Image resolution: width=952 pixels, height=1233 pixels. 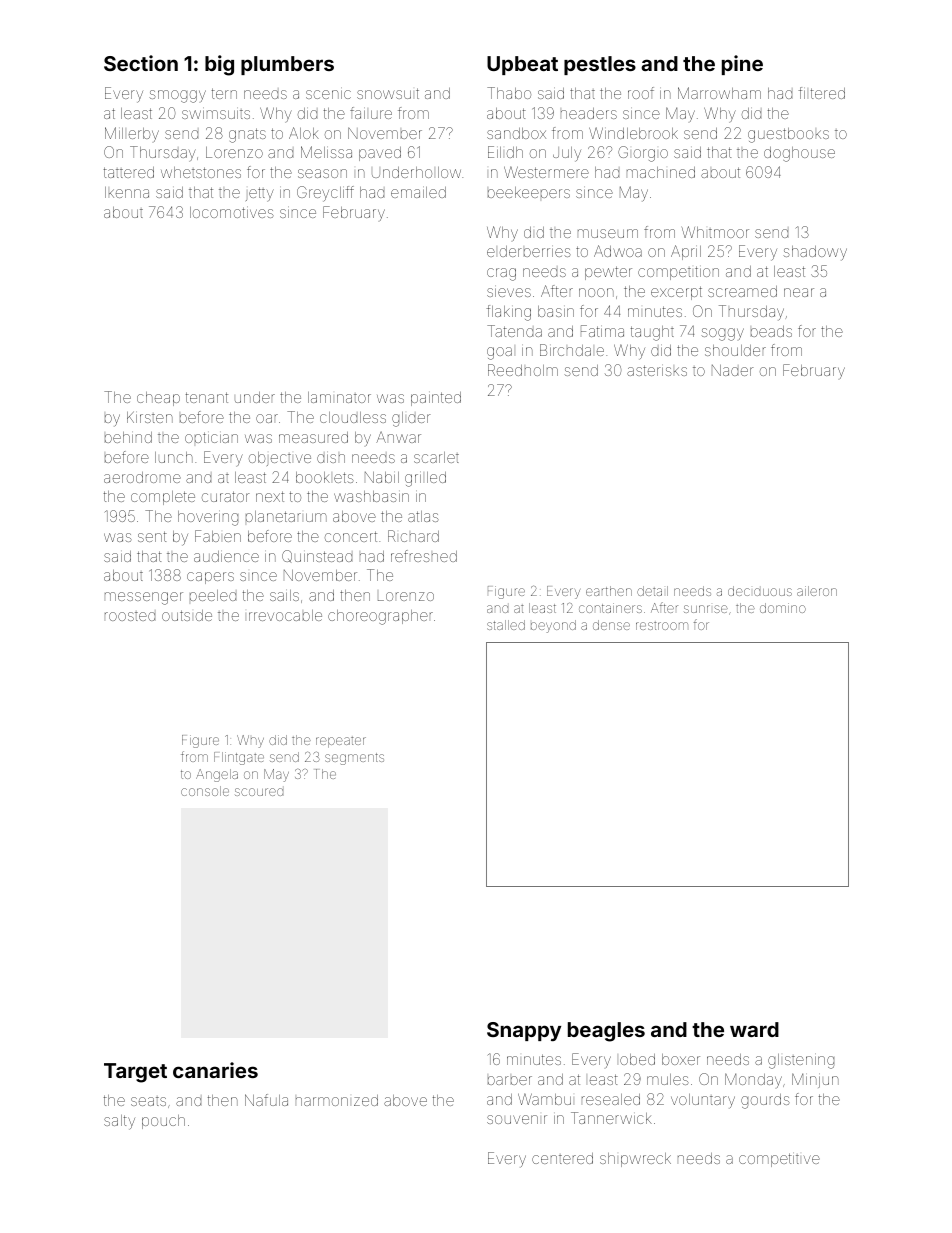 What do you see at coordinates (423, 516) in the page?
I see `atlas` at bounding box center [423, 516].
